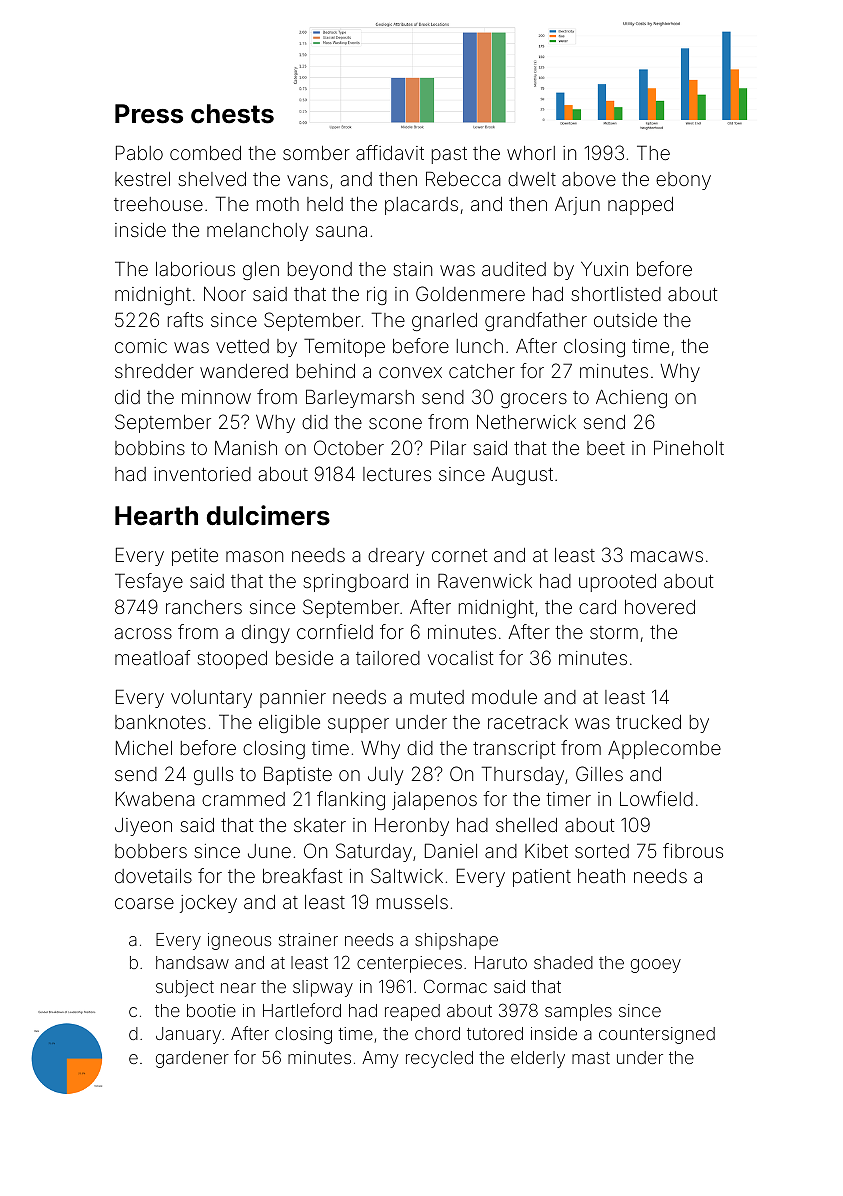 The width and height of the screenshot is (843, 1196). What do you see at coordinates (320, 271) in the screenshot?
I see `beyond` at bounding box center [320, 271].
